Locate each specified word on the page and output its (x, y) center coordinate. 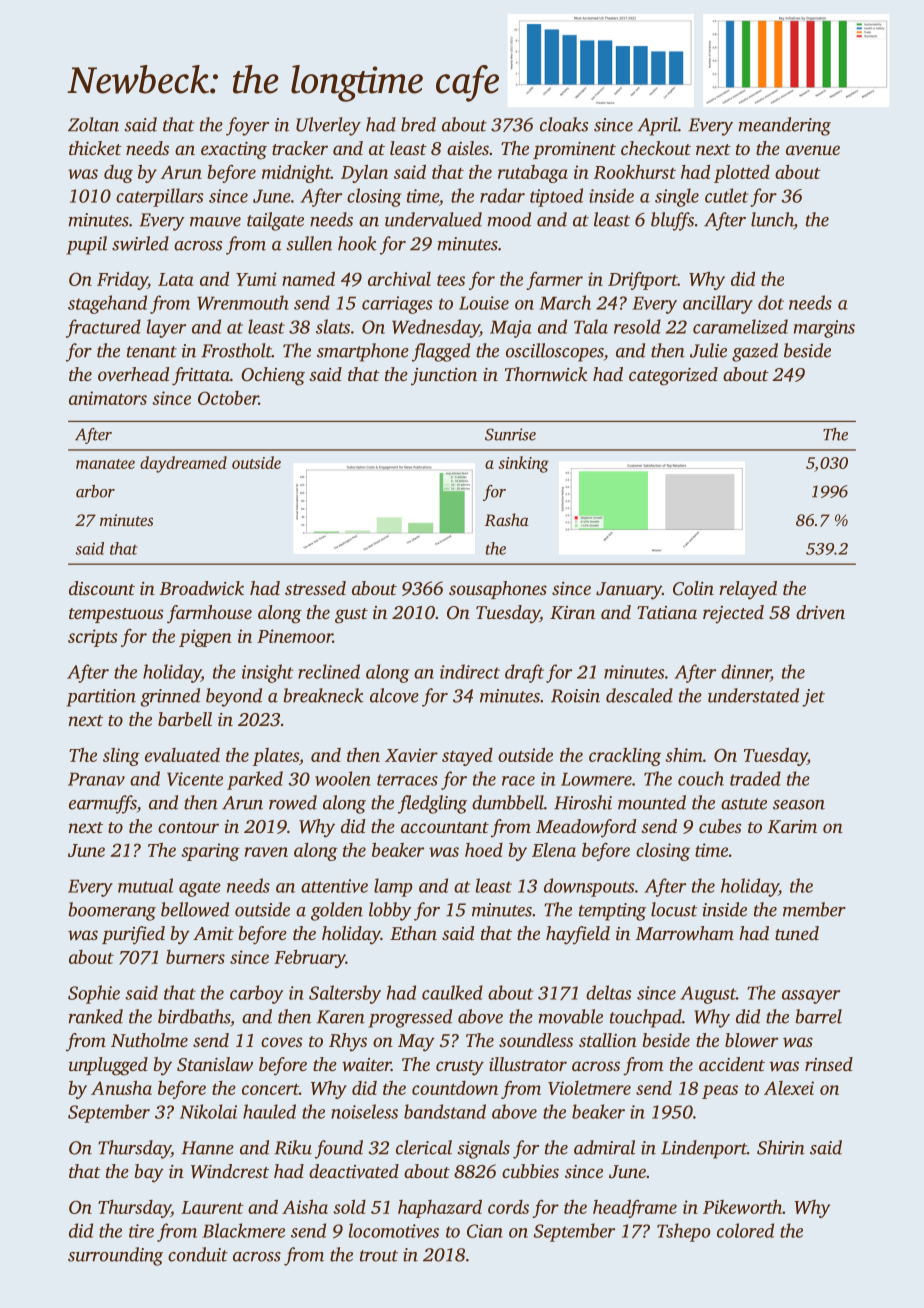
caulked (452, 992)
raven (266, 852)
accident (732, 1064)
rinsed (829, 1064)
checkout (656, 148)
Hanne (207, 1148)
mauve (215, 222)
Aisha (305, 1207)
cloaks (564, 124)
